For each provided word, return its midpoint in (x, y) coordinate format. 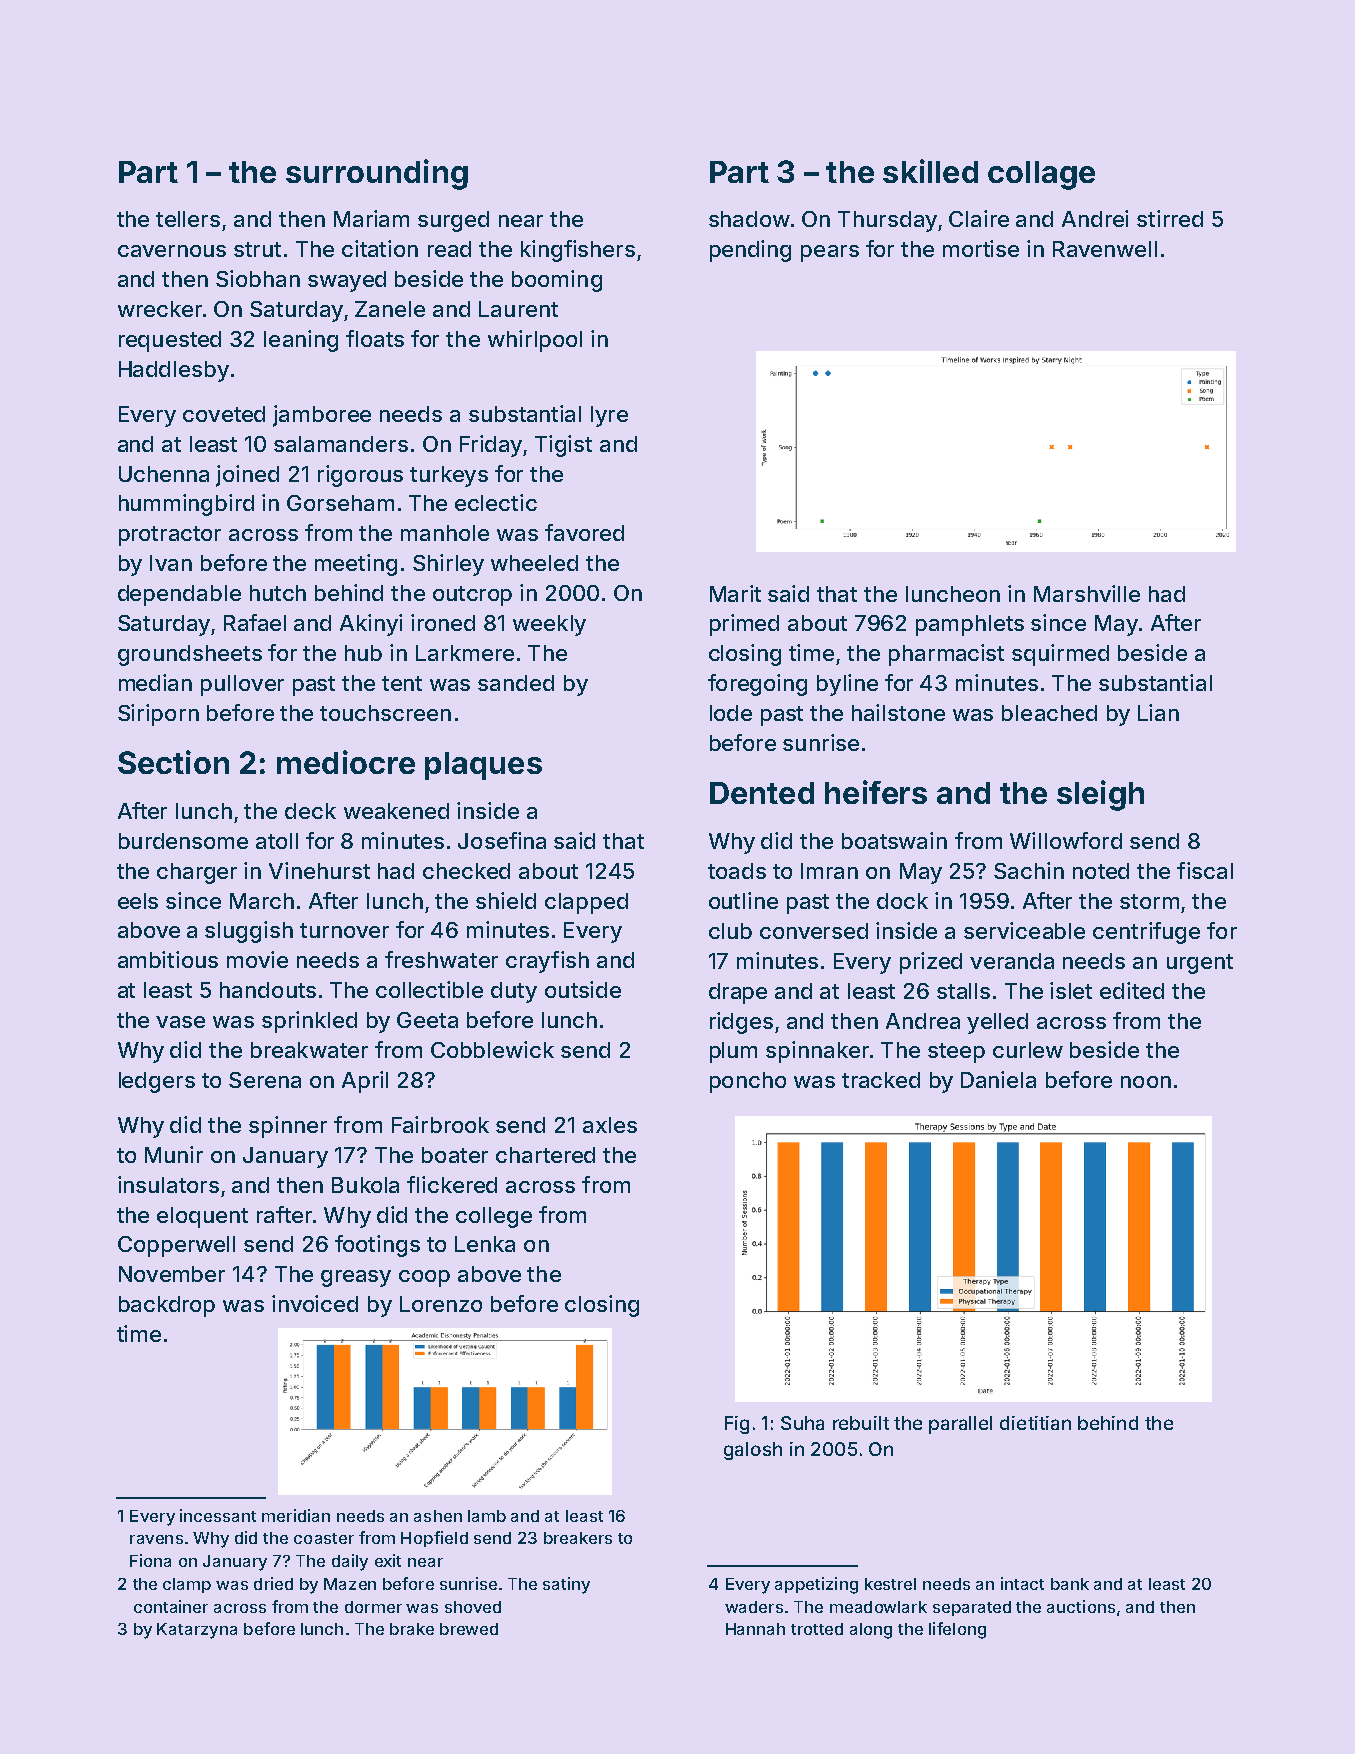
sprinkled (309, 1022)
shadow (749, 219)
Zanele (390, 309)
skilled (930, 171)
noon (1146, 1082)
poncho (748, 1082)
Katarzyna (197, 1631)
